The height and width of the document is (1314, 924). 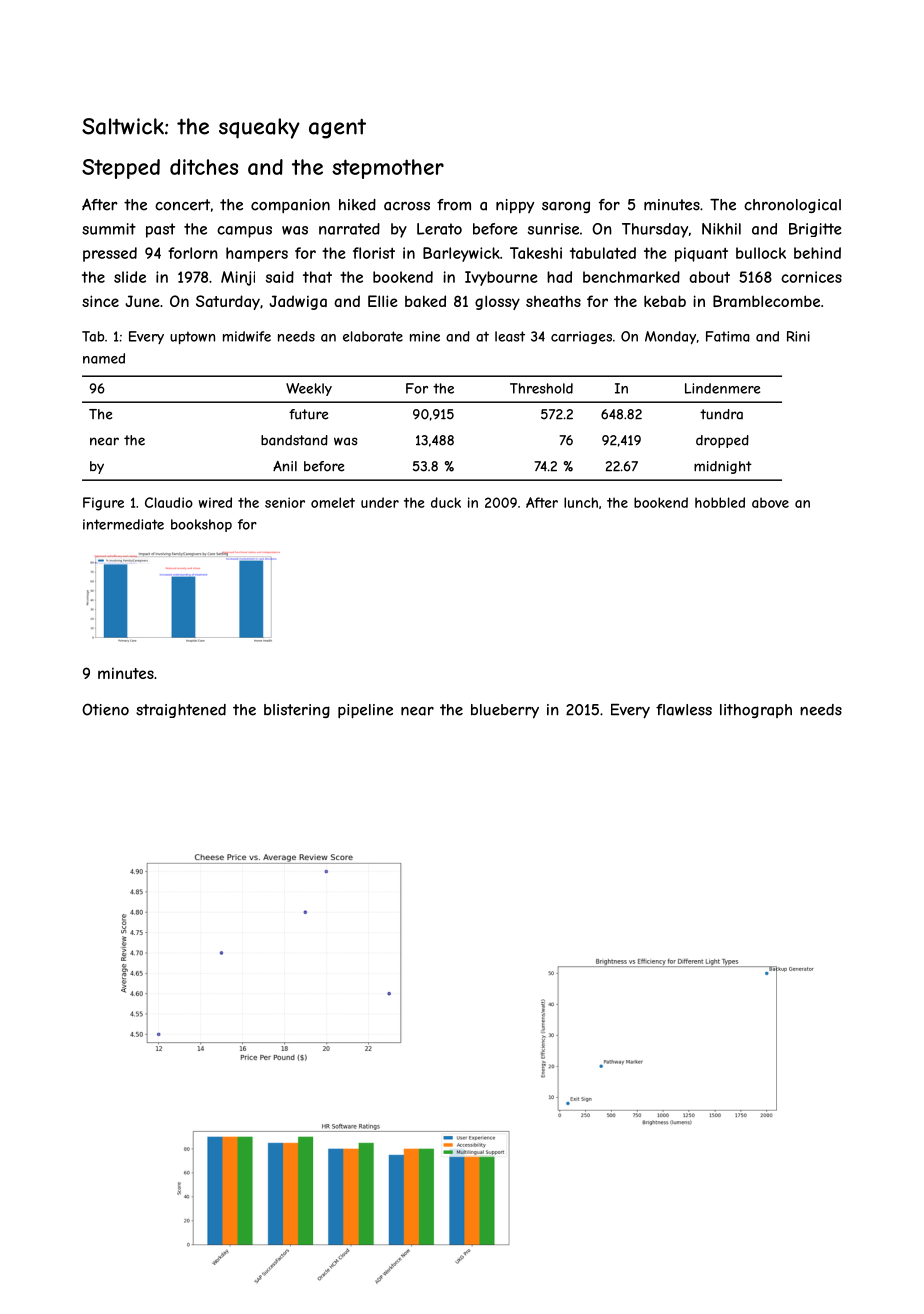 What do you see at coordinates (105, 709) in the document?
I see `Otieno` at bounding box center [105, 709].
